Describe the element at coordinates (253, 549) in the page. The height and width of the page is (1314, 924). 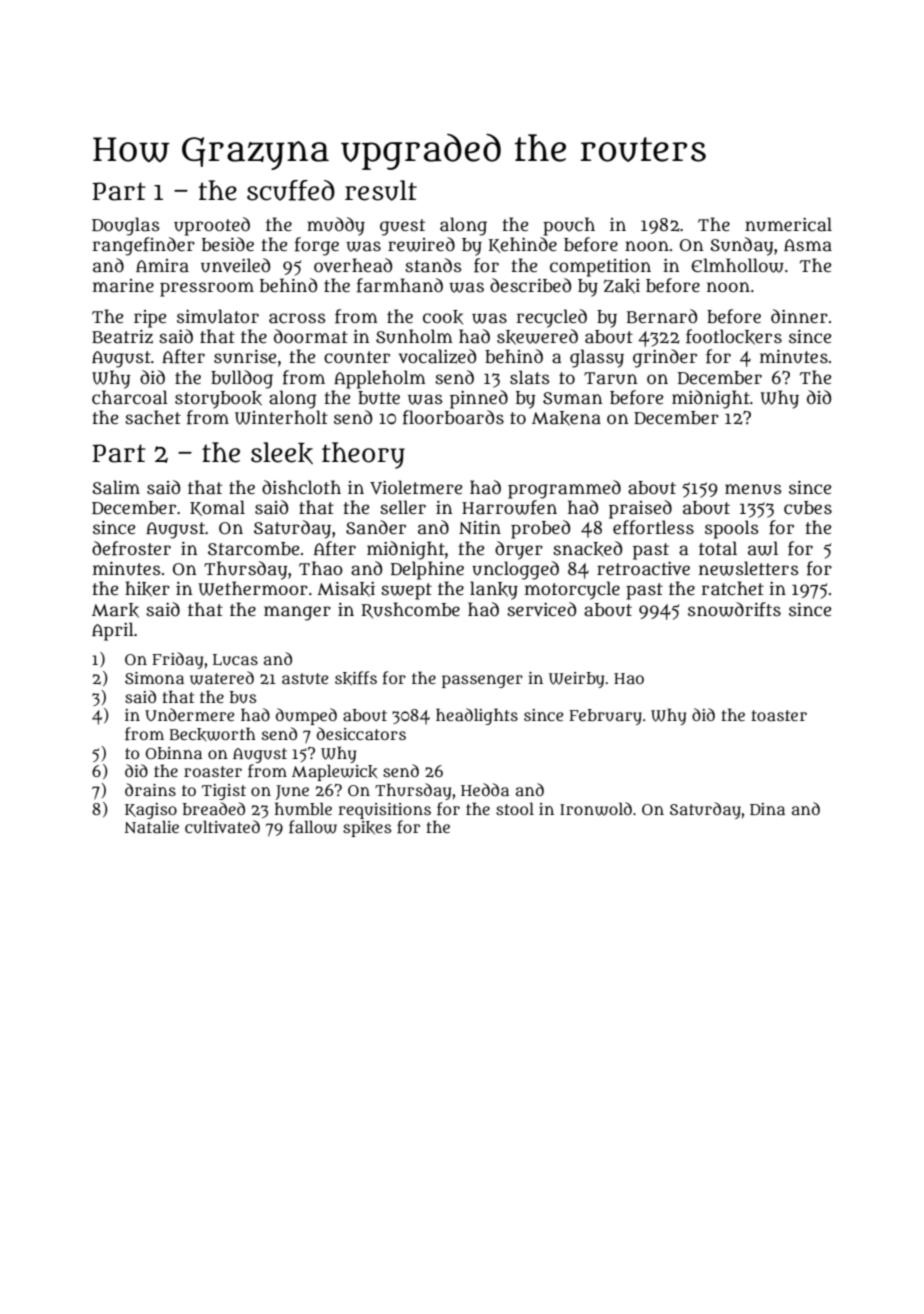
I see `Starcombe` at that location.
